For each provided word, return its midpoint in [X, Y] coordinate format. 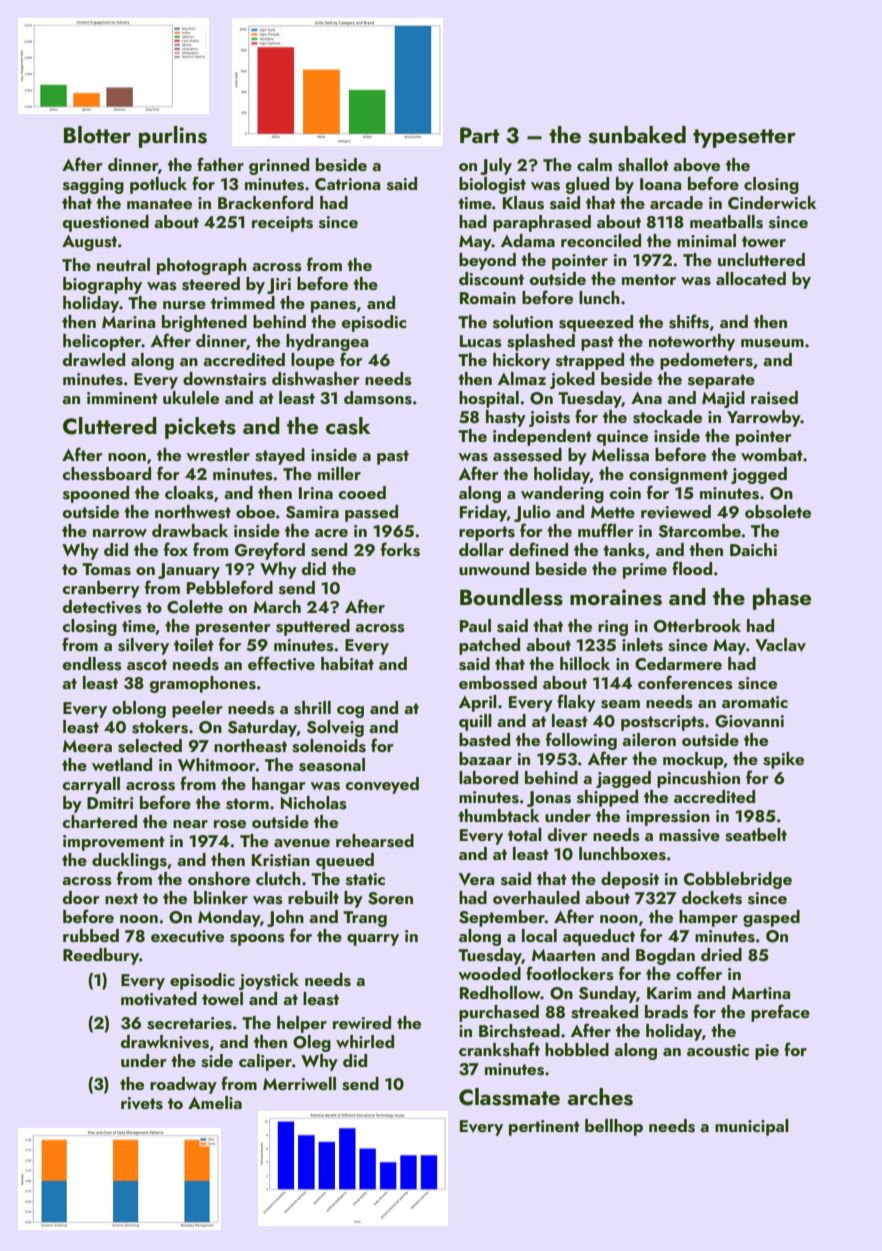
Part [480, 135]
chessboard [107, 474]
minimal [706, 240]
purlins [173, 137]
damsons [378, 398]
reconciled [601, 240]
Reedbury [101, 956]
